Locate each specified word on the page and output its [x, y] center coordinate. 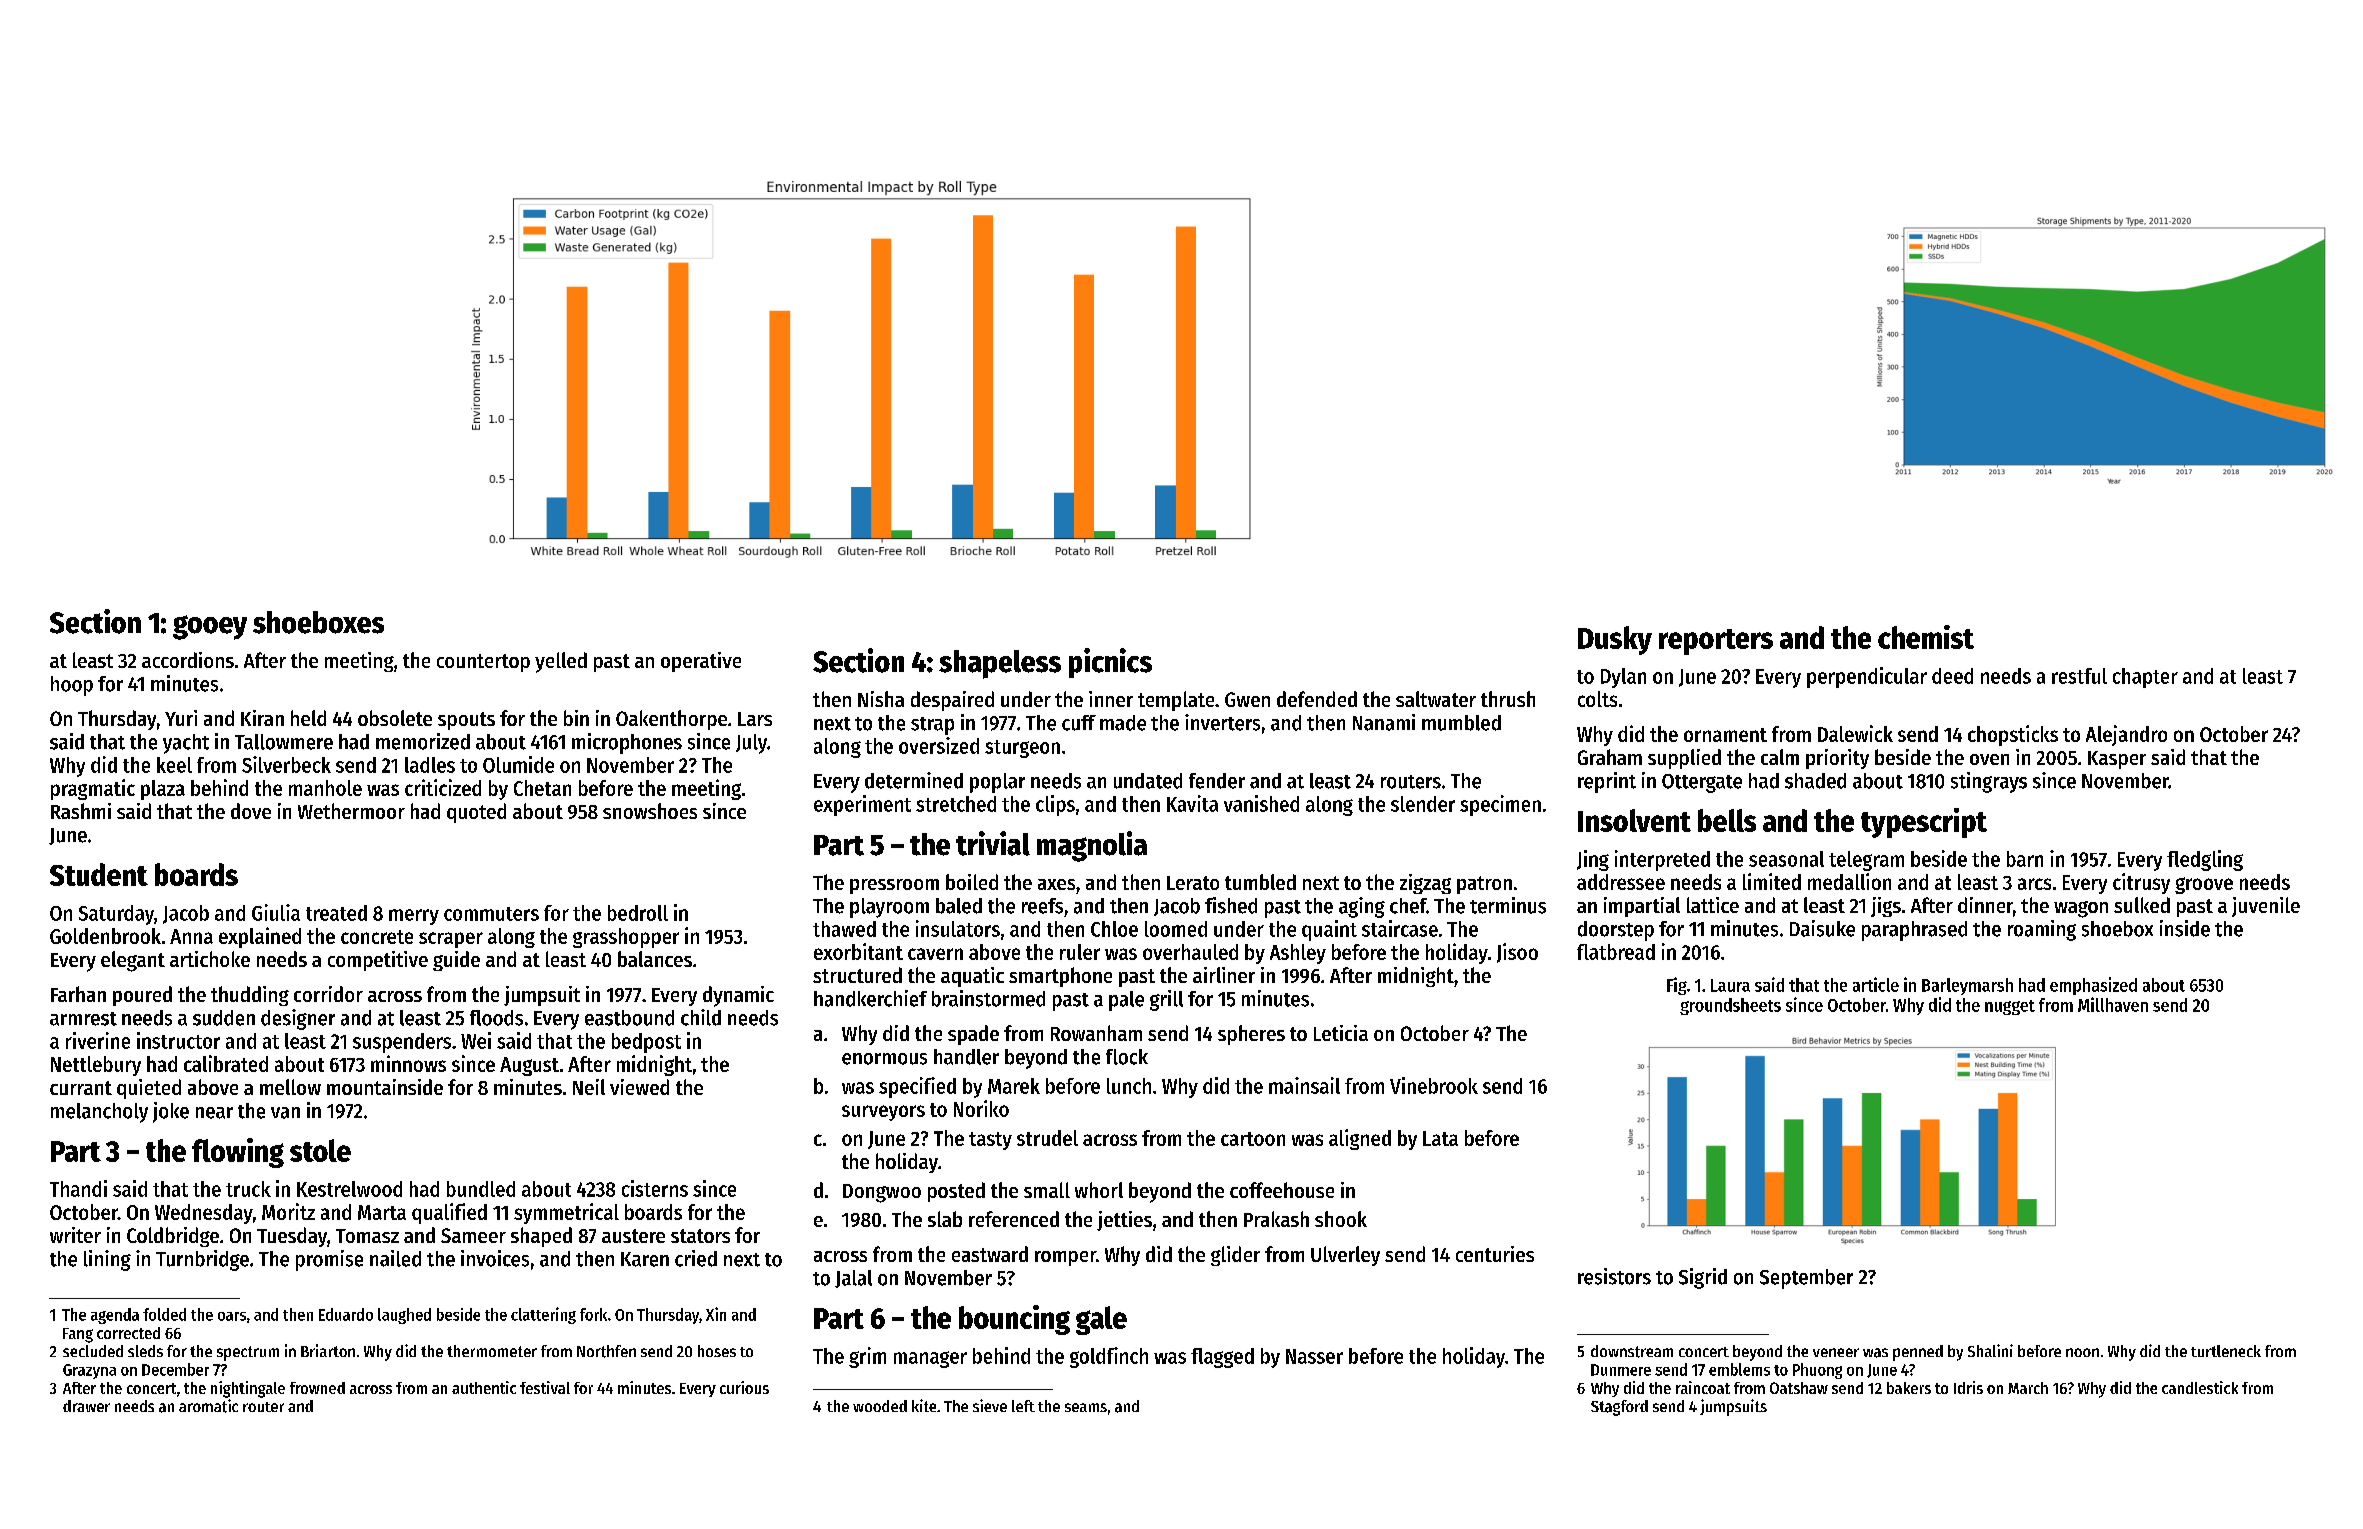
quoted [476, 813]
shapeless [1000, 664]
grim [867, 1357]
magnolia [1092, 846]
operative [701, 662]
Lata [1440, 1138]
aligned [1360, 1139]
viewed [639, 1087]
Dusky [1615, 640]
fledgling [2205, 860]
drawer [86, 1406]
